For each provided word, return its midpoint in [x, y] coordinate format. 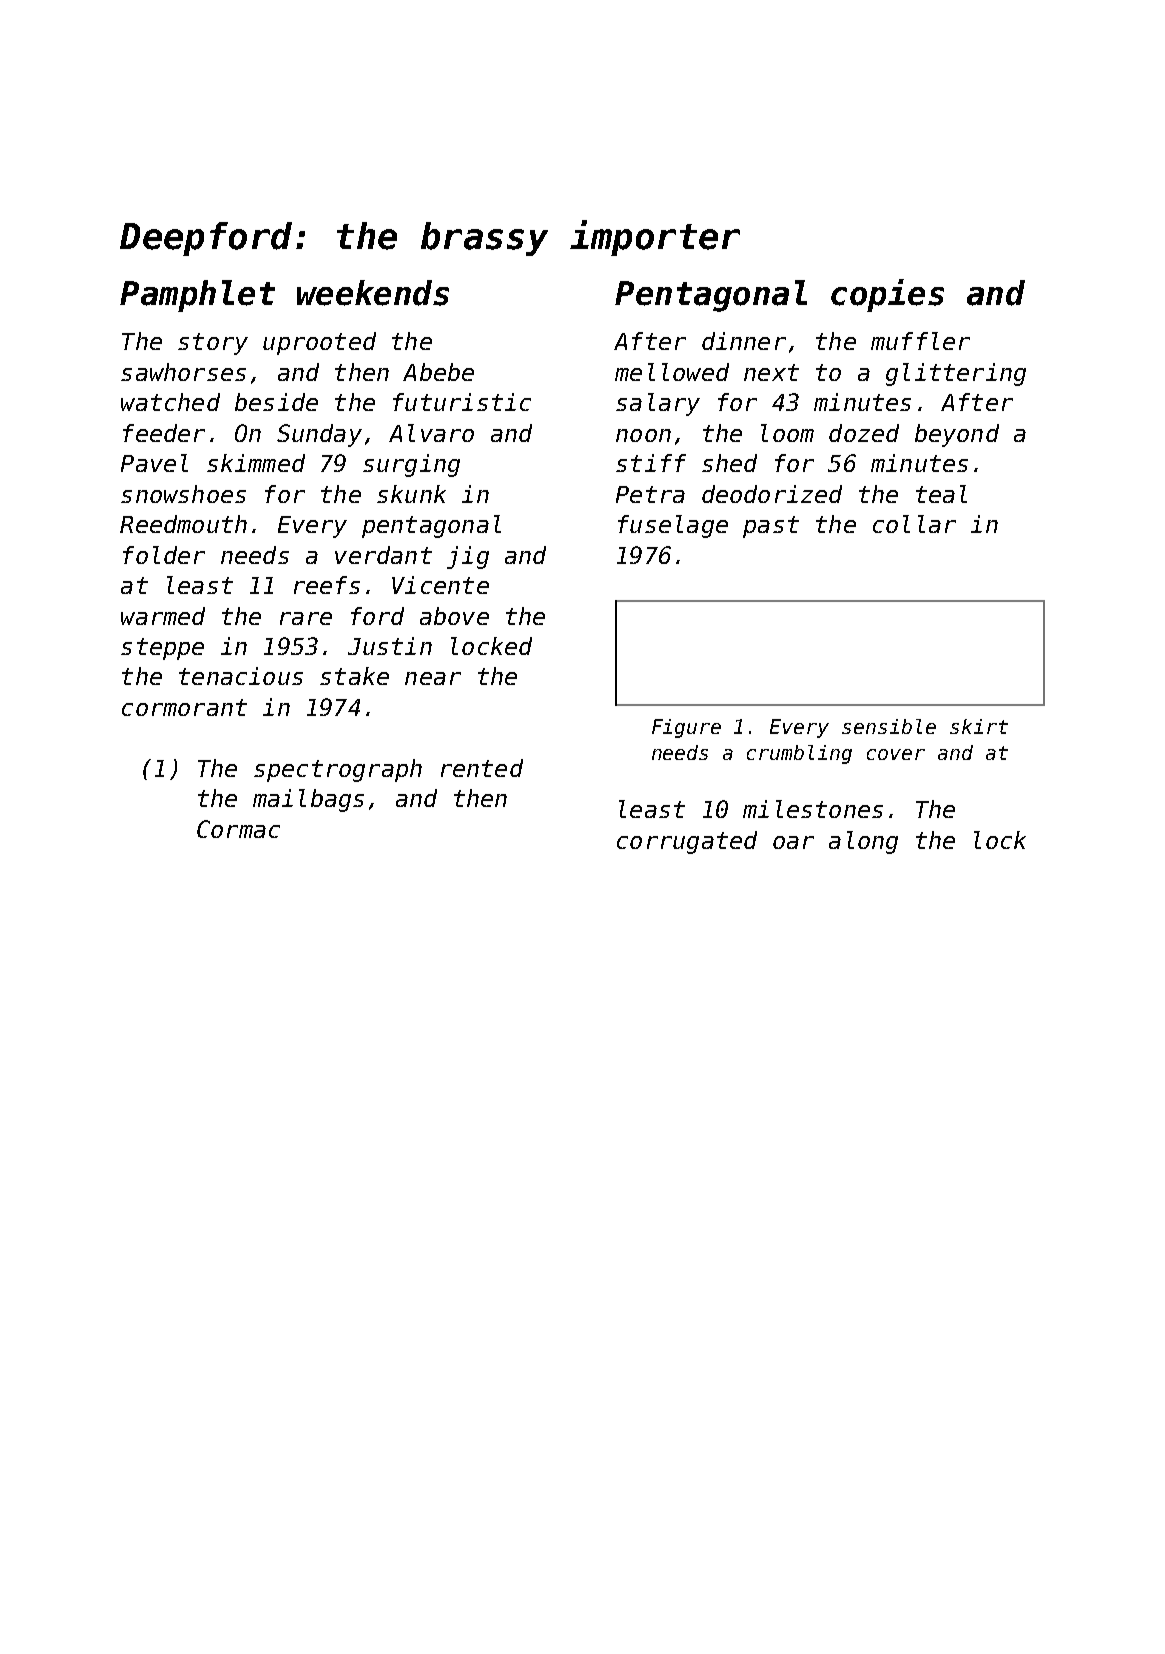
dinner [744, 341]
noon [643, 435]
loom [787, 433]
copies [887, 295]
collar [914, 524]
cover [896, 754]
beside [276, 402]
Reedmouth [183, 524]
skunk [411, 494]
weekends [373, 293]
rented [482, 768]
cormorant [184, 707]
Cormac [238, 829]
